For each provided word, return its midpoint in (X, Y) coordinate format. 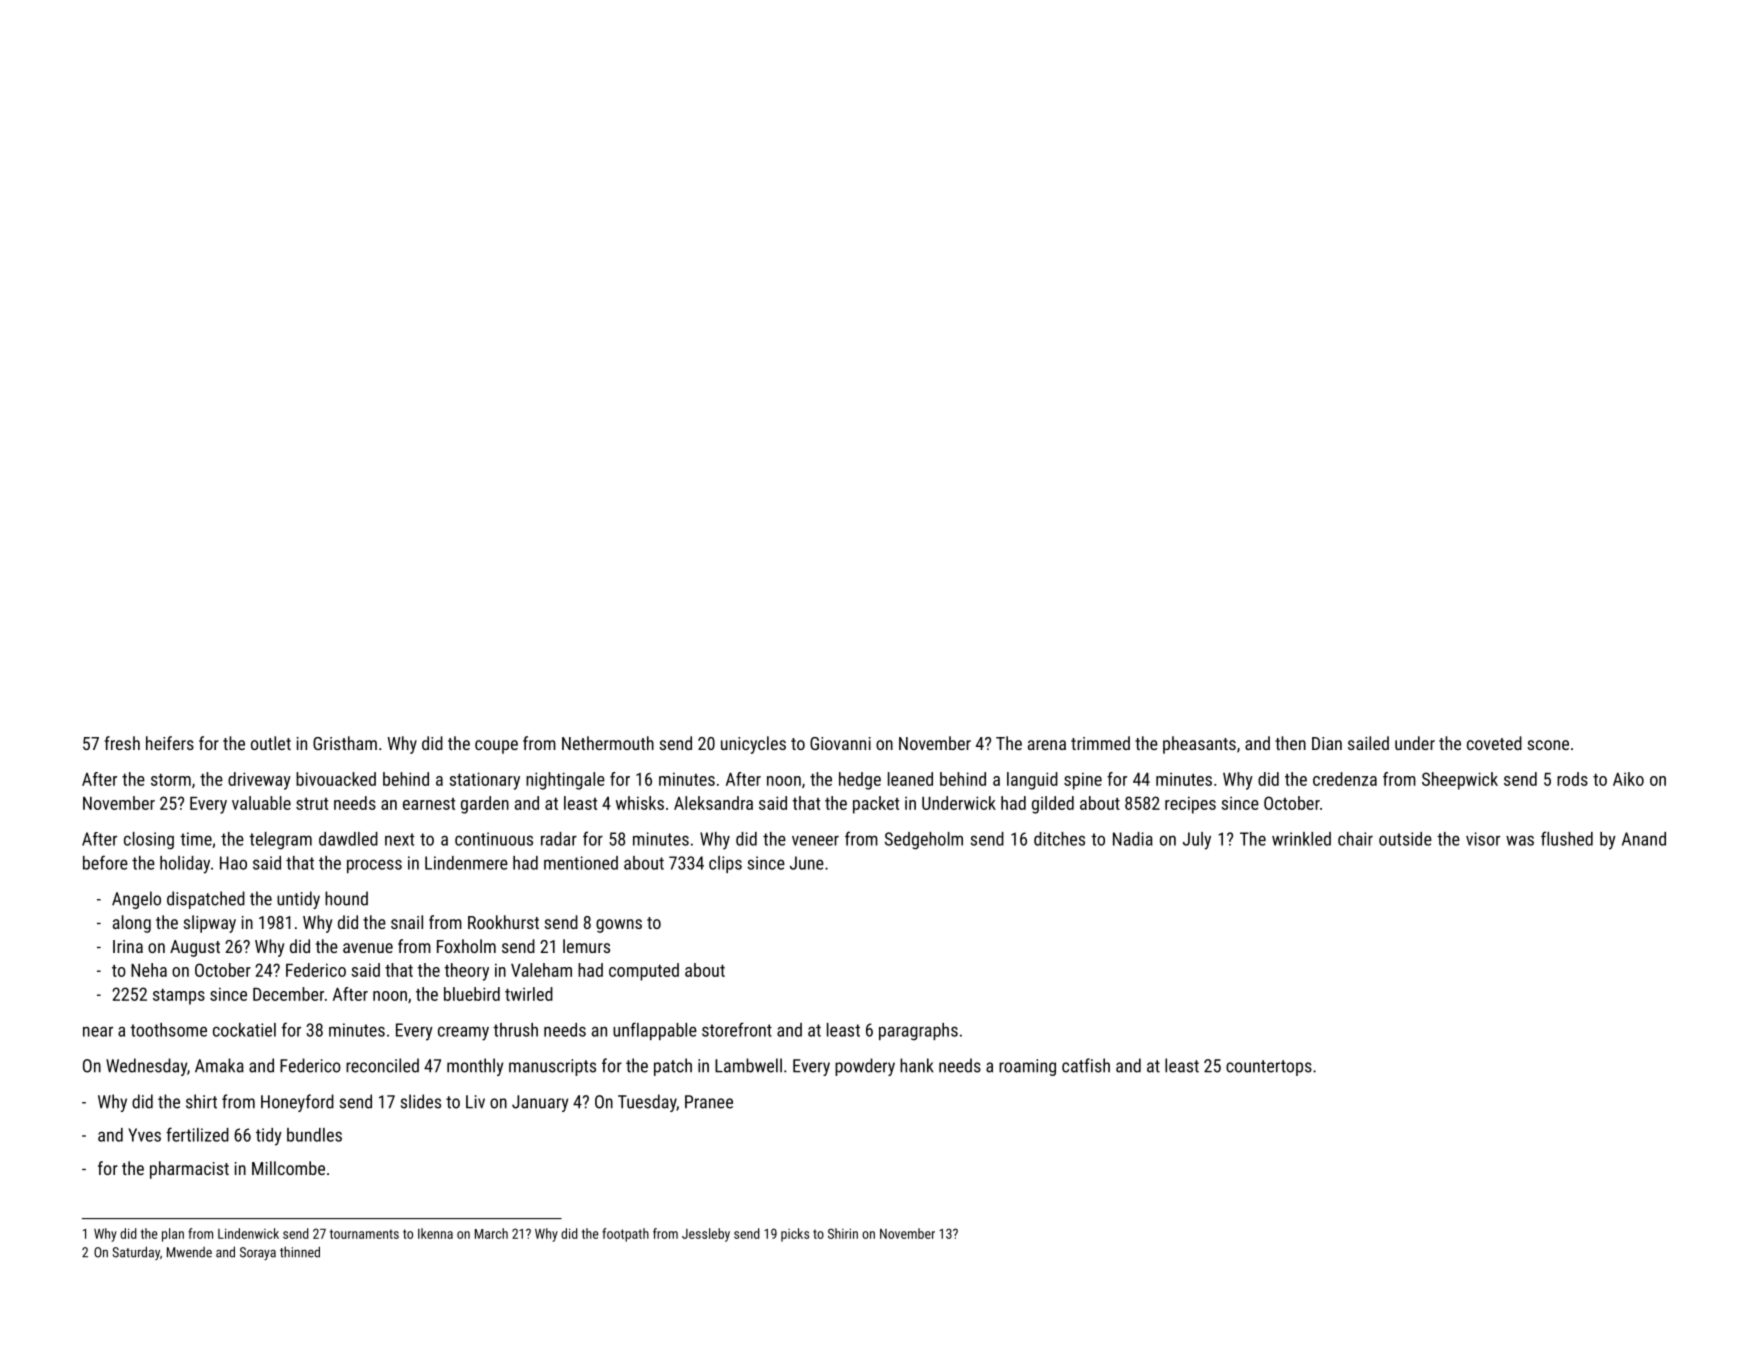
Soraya (258, 1253)
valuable (261, 803)
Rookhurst (503, 922)
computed (644, 972)
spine (1083, 781)
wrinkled (1301, 839)
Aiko (1628, 779)
